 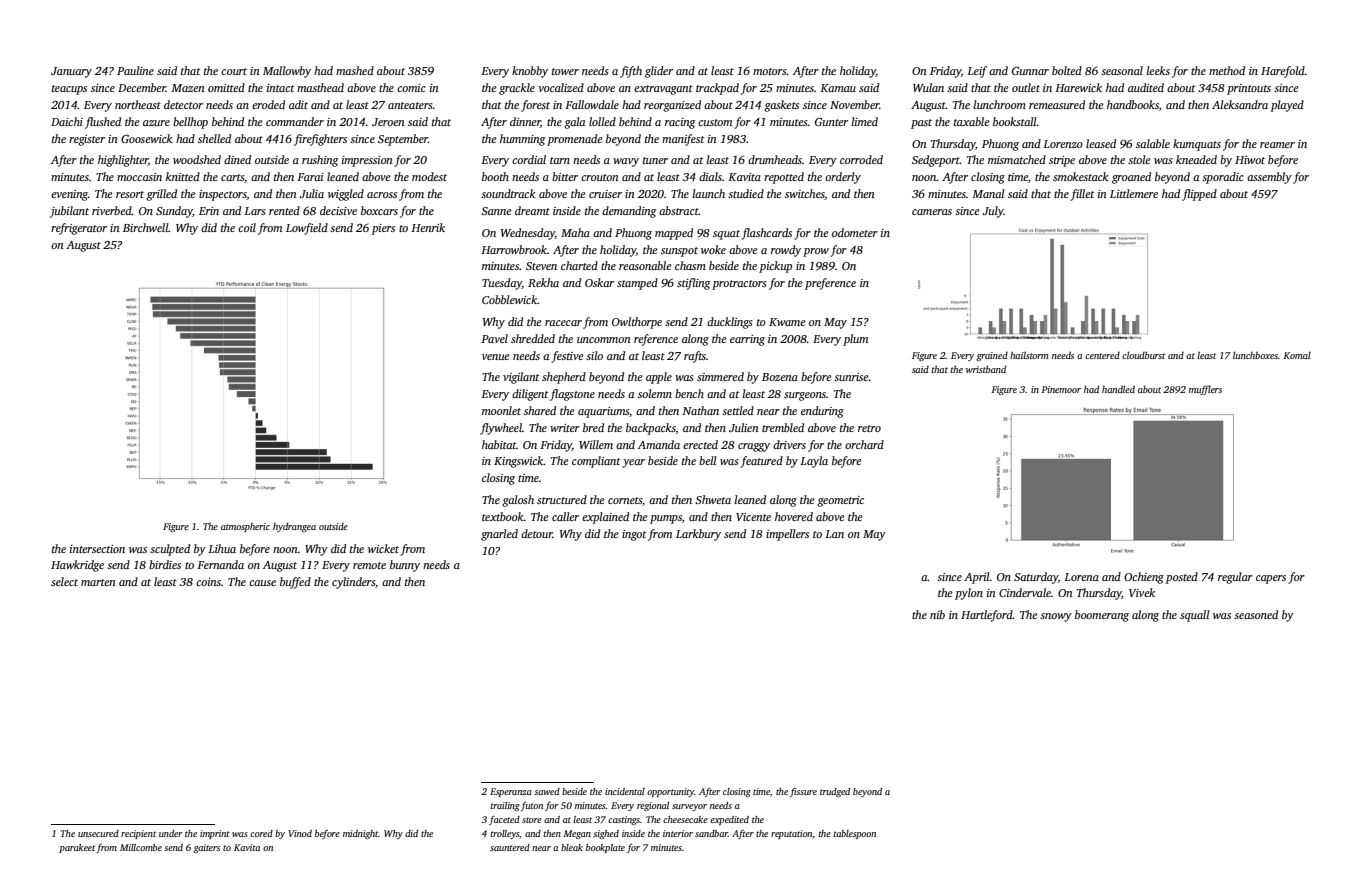 What do you see at coordinates (1297, 355) in the screenshot?
I see `Komal` at bounding box center [1297, 355].
